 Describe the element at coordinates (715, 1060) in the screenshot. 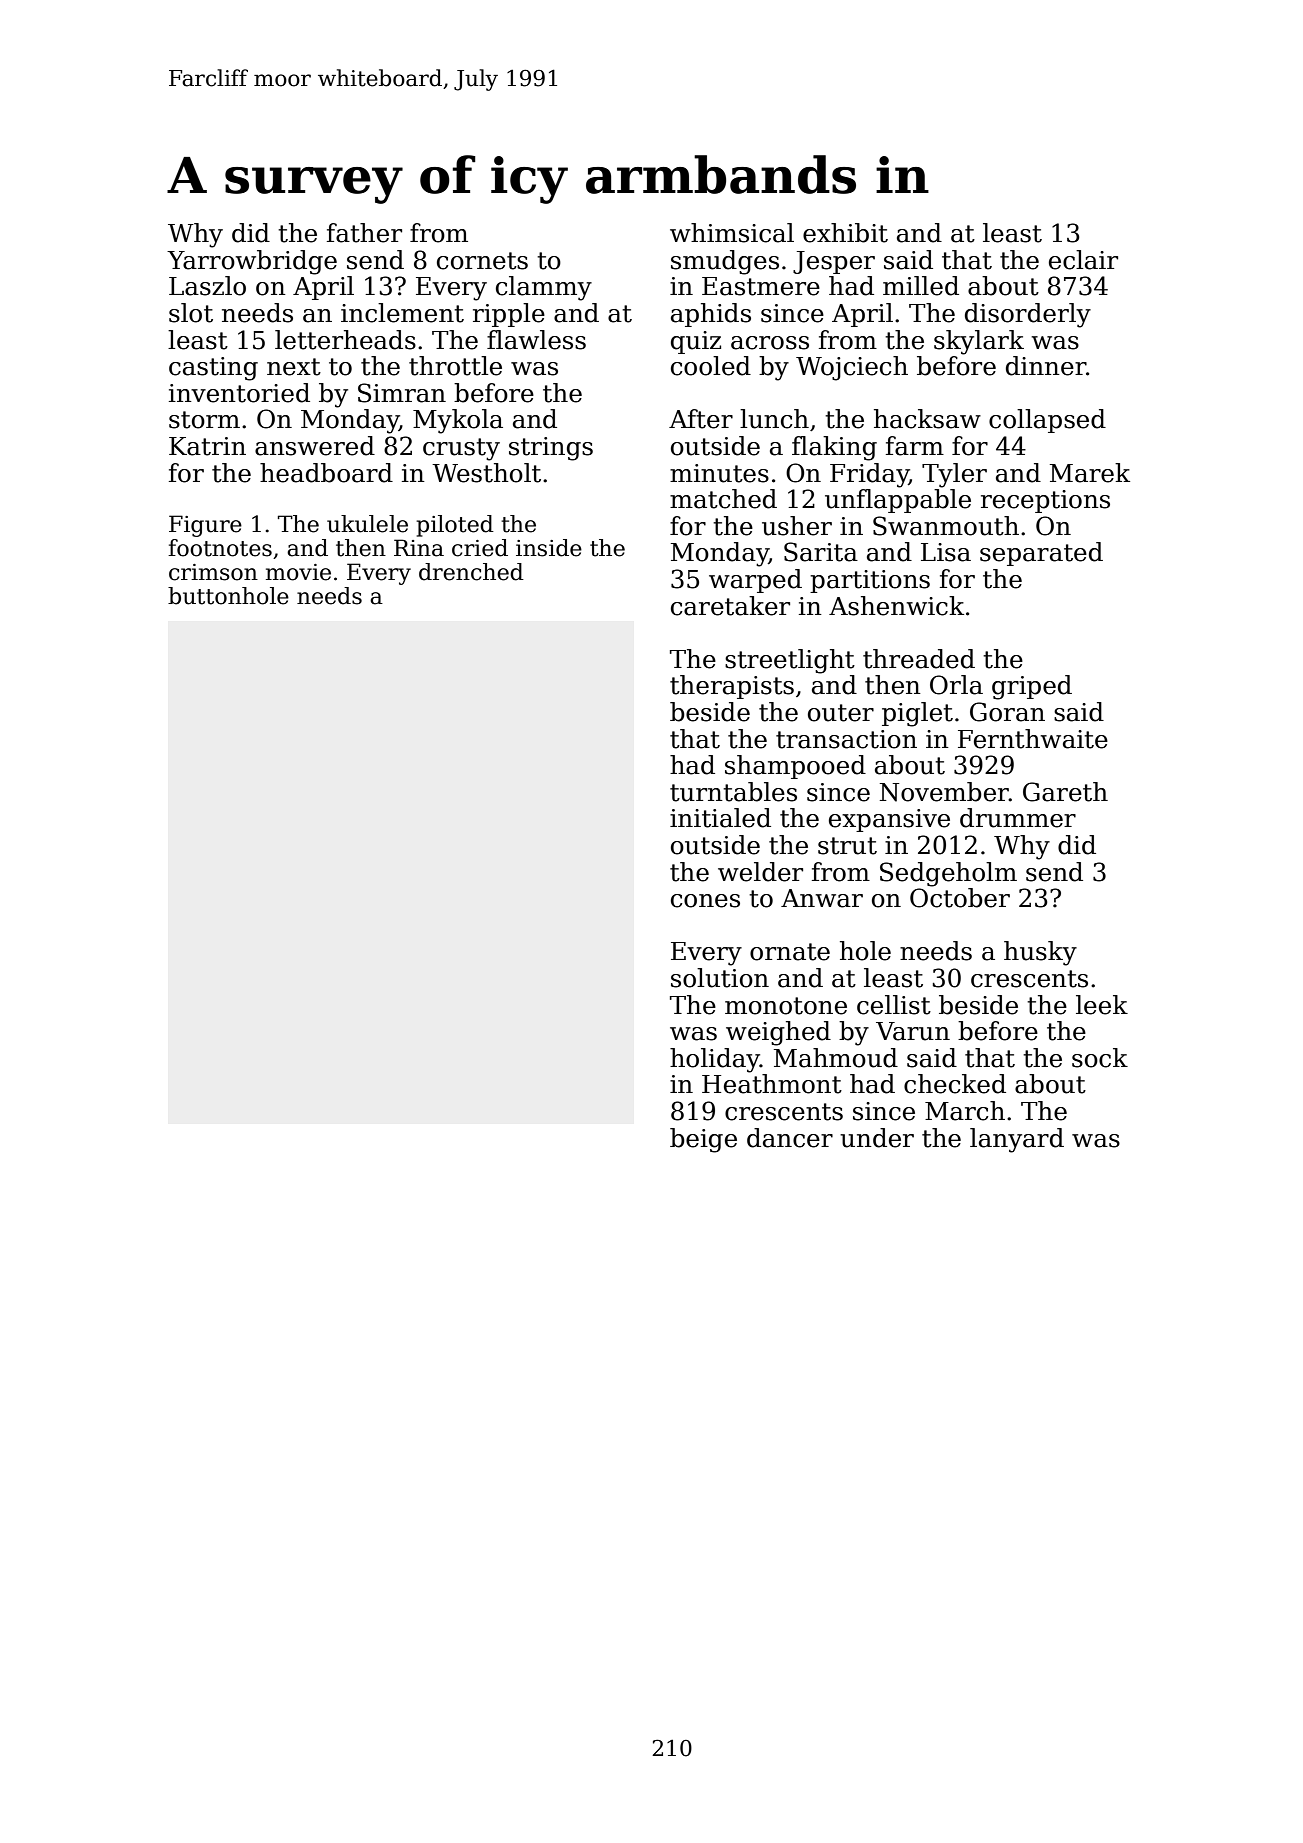

I see `holiday` at that location.
